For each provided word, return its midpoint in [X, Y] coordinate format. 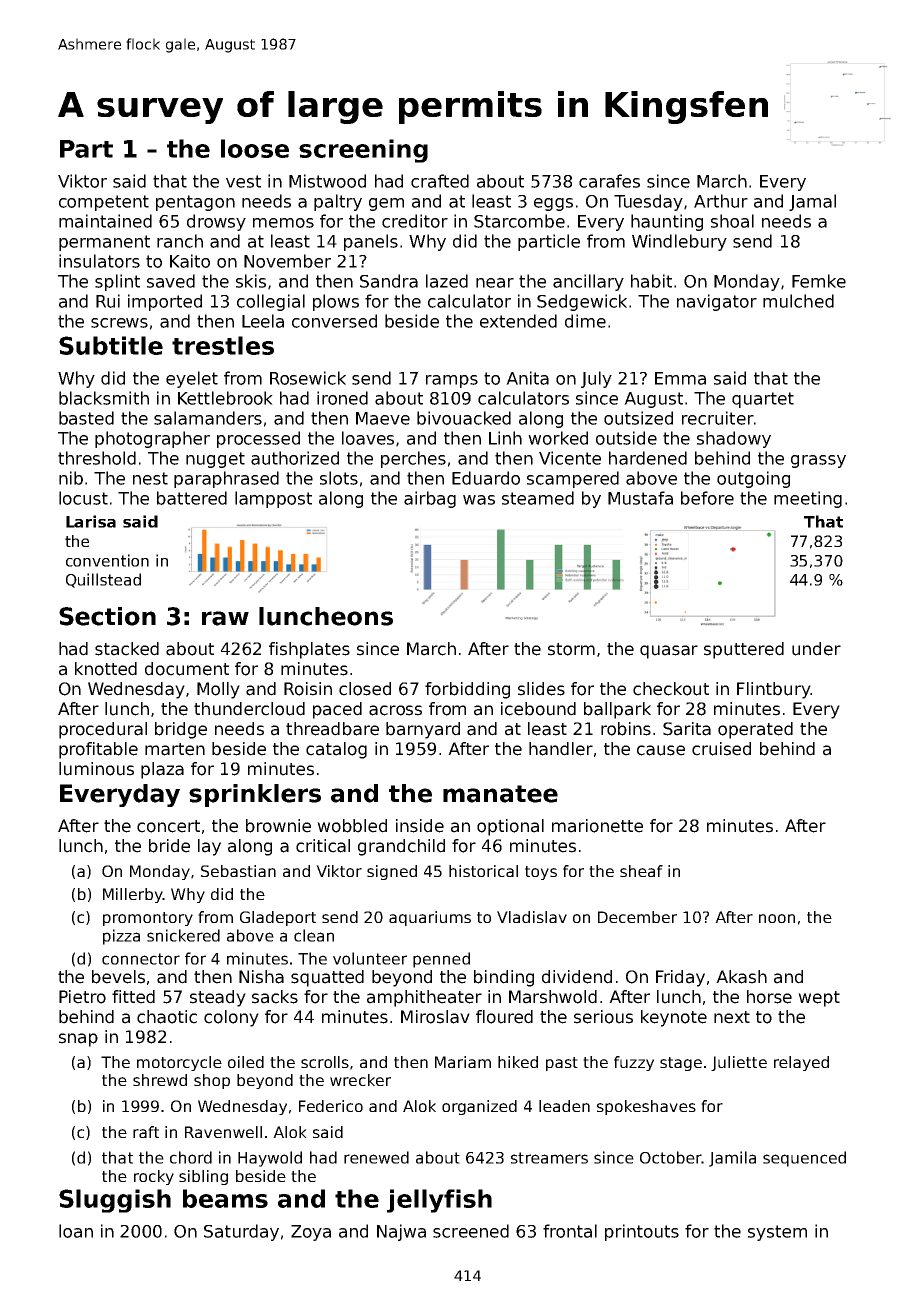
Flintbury [773, 690]
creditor [415, 221]
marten [175, 749]
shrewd [160, 1080]
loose [255, 148]
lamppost [273, 499]
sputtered [744, 650]
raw [225, 618]
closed [365, 689]
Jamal [812, 202]
